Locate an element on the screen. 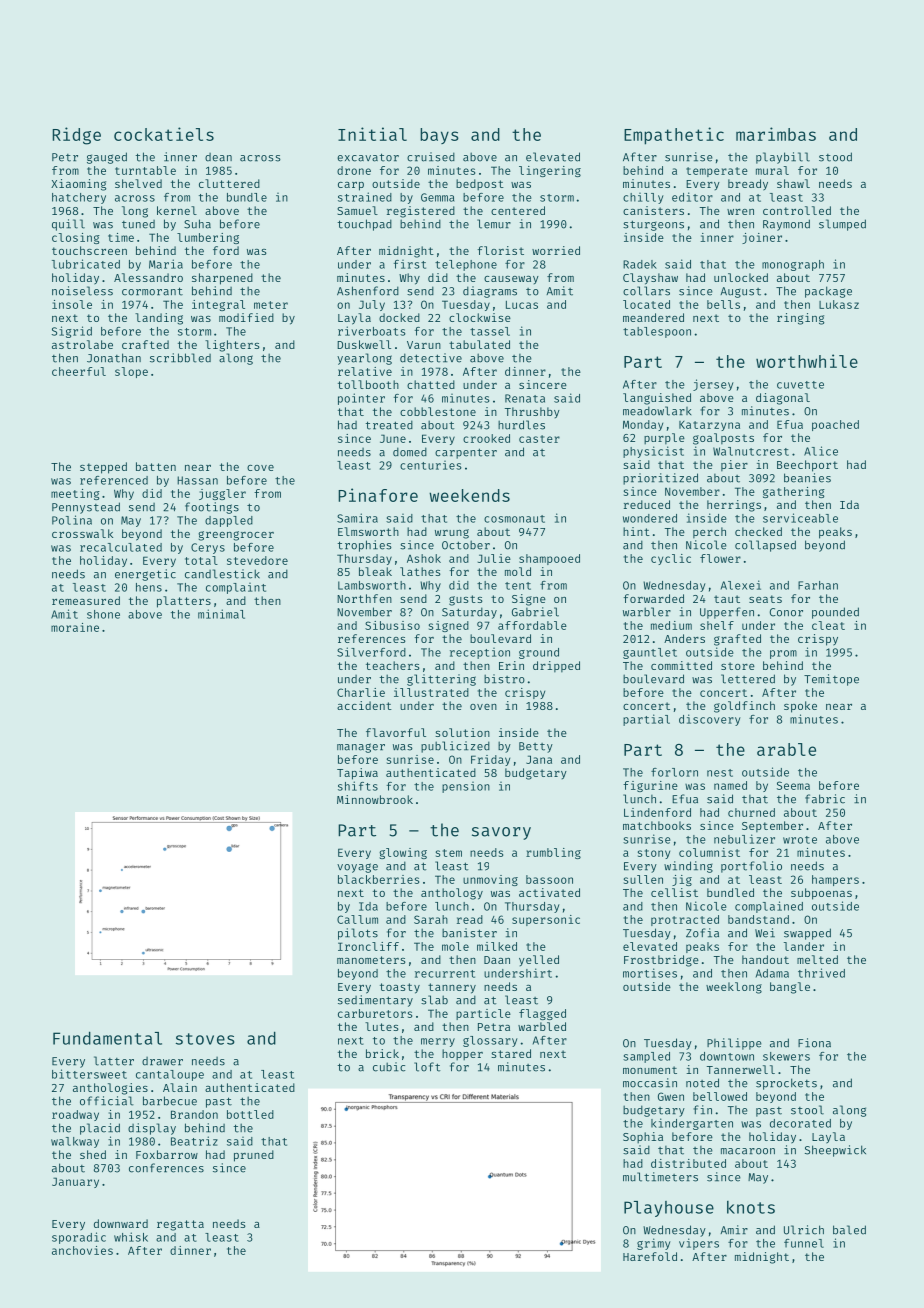 This screenshot has width=924, height=1308. Pinafore is located at coordinates (378, 495).
